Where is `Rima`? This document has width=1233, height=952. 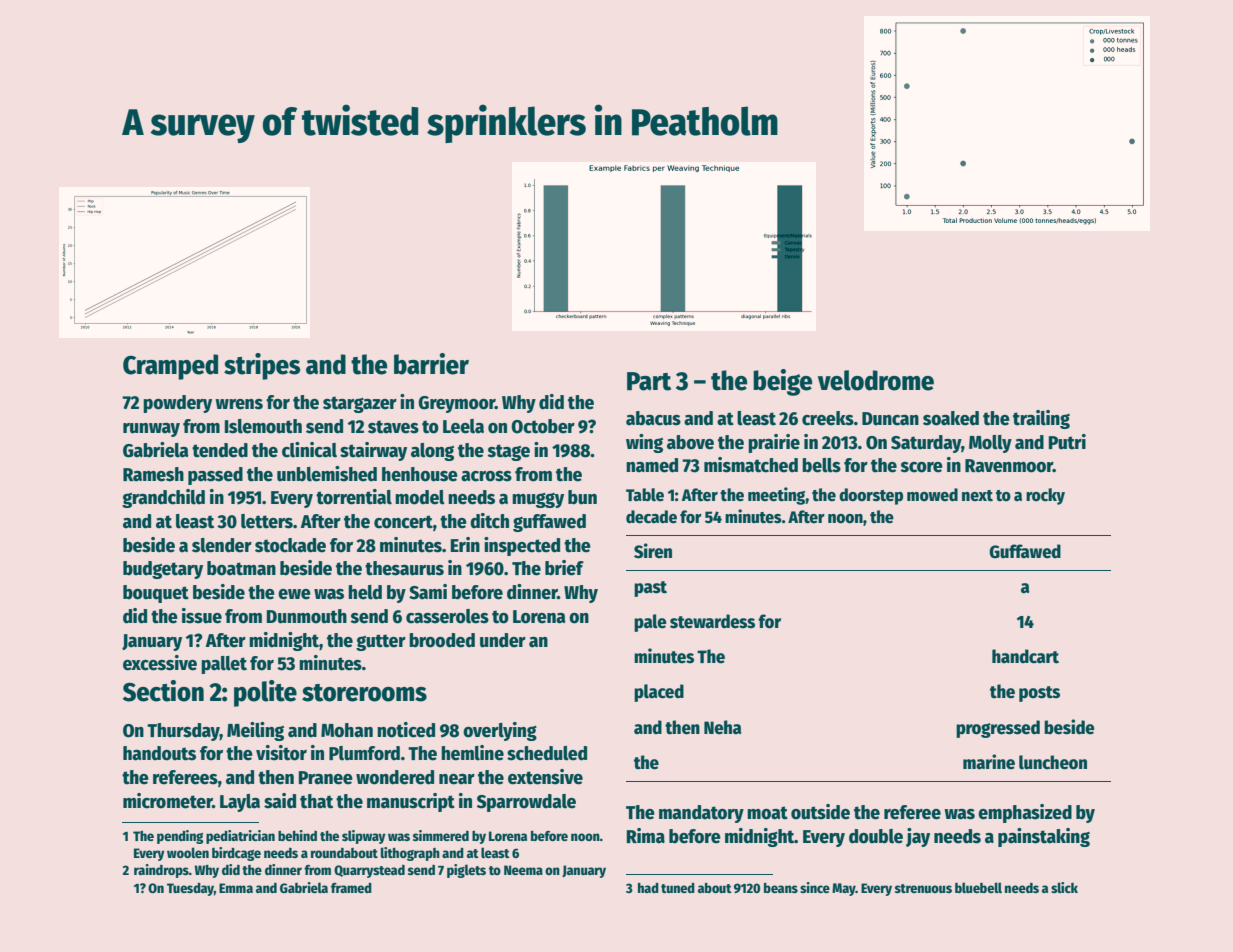 Rima is located at coordinates (645, 836).
